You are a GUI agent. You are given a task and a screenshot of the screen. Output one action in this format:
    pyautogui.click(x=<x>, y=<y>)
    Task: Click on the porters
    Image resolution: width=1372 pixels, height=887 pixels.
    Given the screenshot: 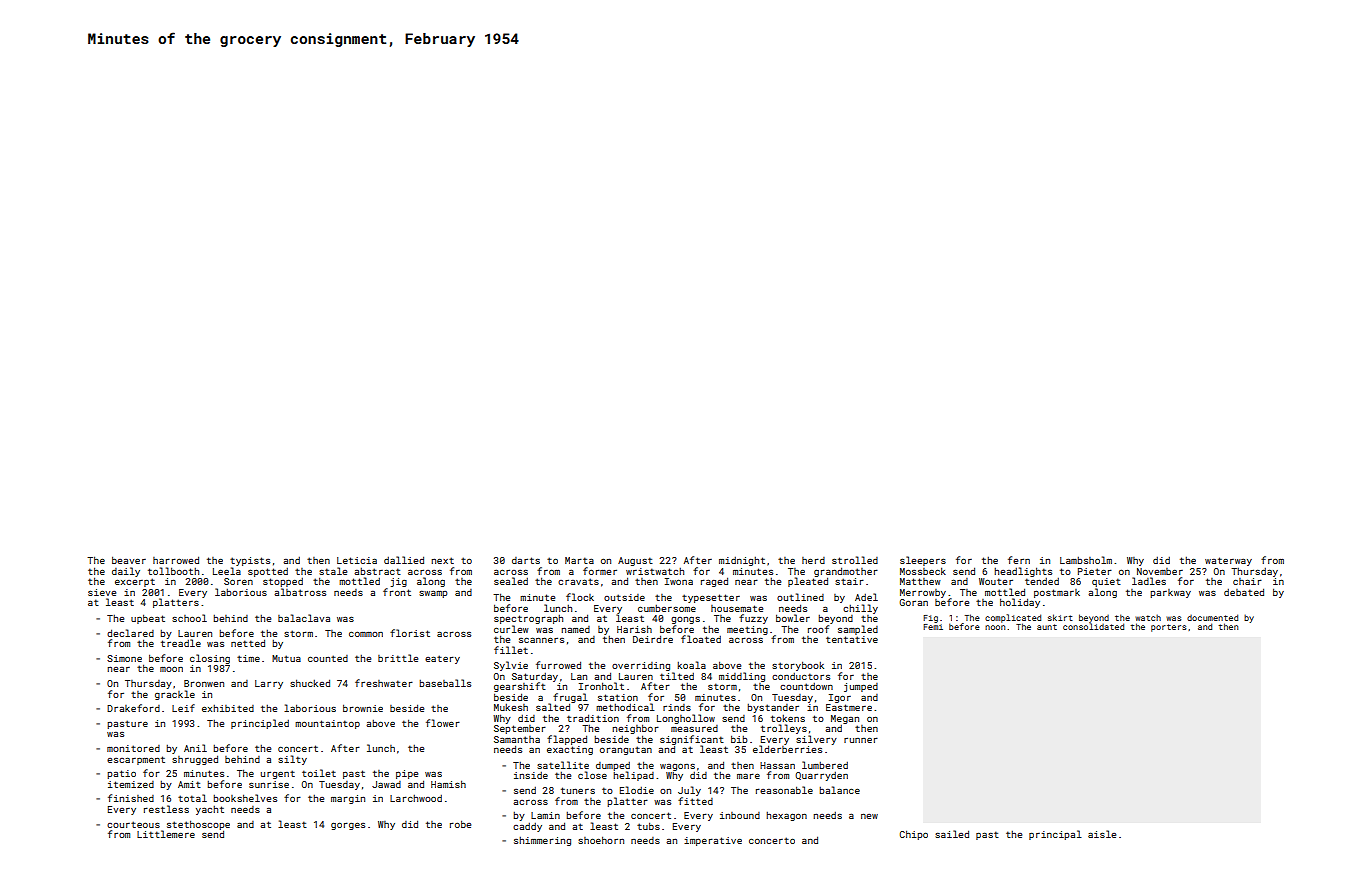 What is the action you would take?
    pyautogui.click(x=1168, y=628)
